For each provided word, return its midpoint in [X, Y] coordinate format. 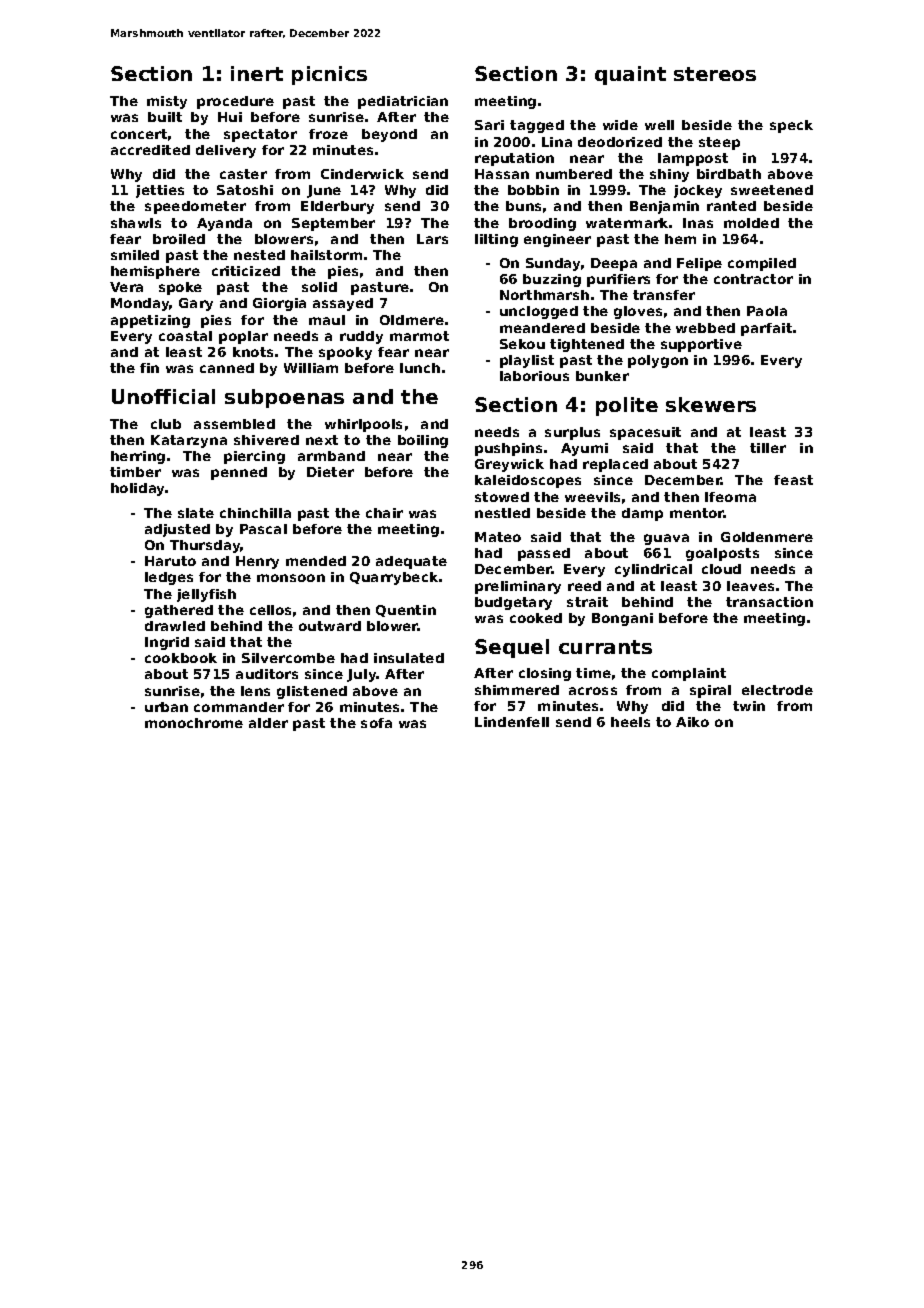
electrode [777, 690]
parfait [766, 329]
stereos [715, 74]
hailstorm [326, 255]
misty [167, 102]
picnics [329, 75]
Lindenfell [512, 722]
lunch [420, 368]
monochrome [194, 723]
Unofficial [163, 396]
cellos [270, 610]
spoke [180, 288]
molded [751, 223]
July [362, 675]
